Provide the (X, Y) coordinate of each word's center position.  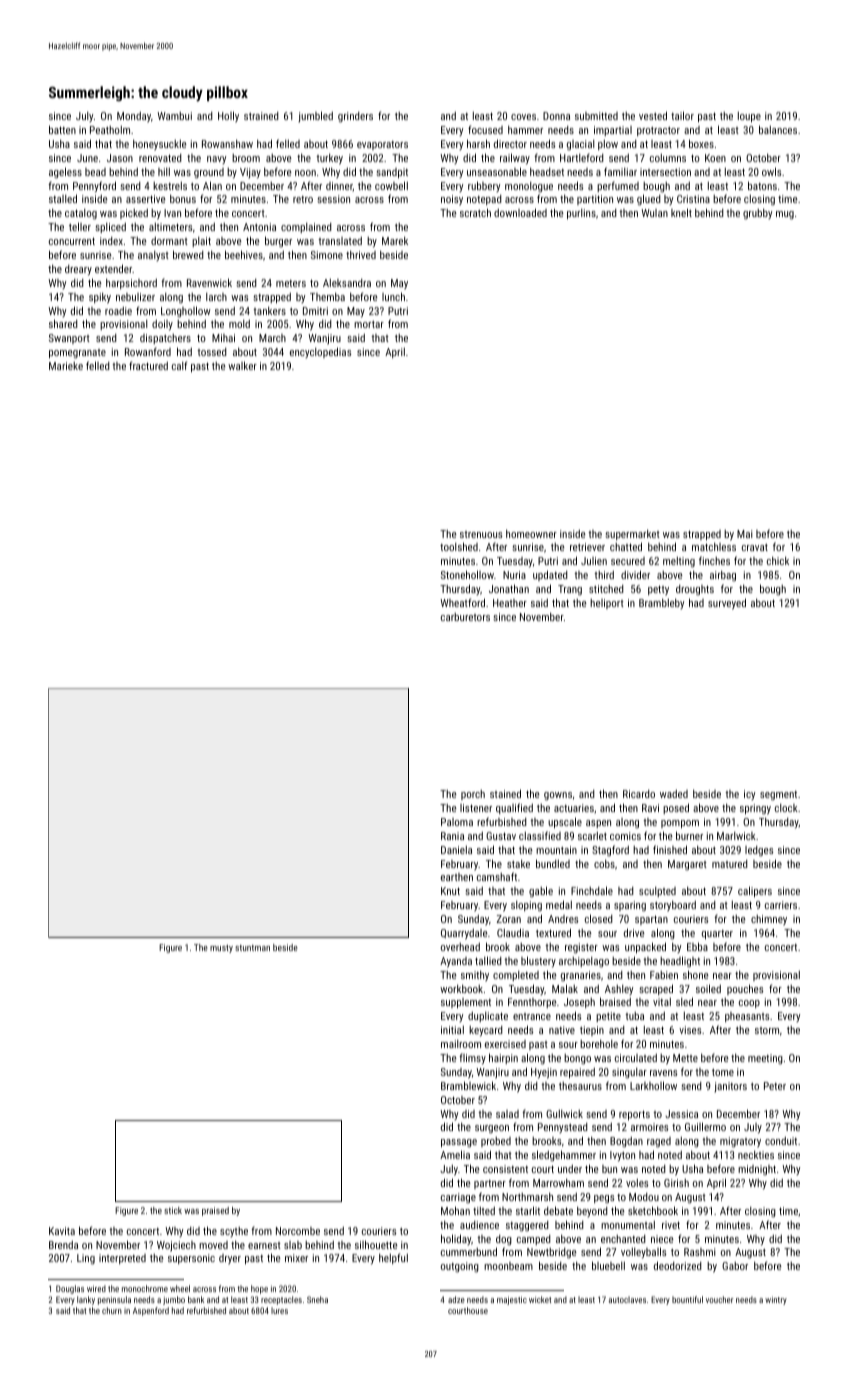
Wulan (654, 213)
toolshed (459, 546)
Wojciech (176, 1246)
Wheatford (462, 602)
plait (201, 242)
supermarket (632, 534)
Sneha (317, 1299)
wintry (776, 1300)
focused (485, 129)
